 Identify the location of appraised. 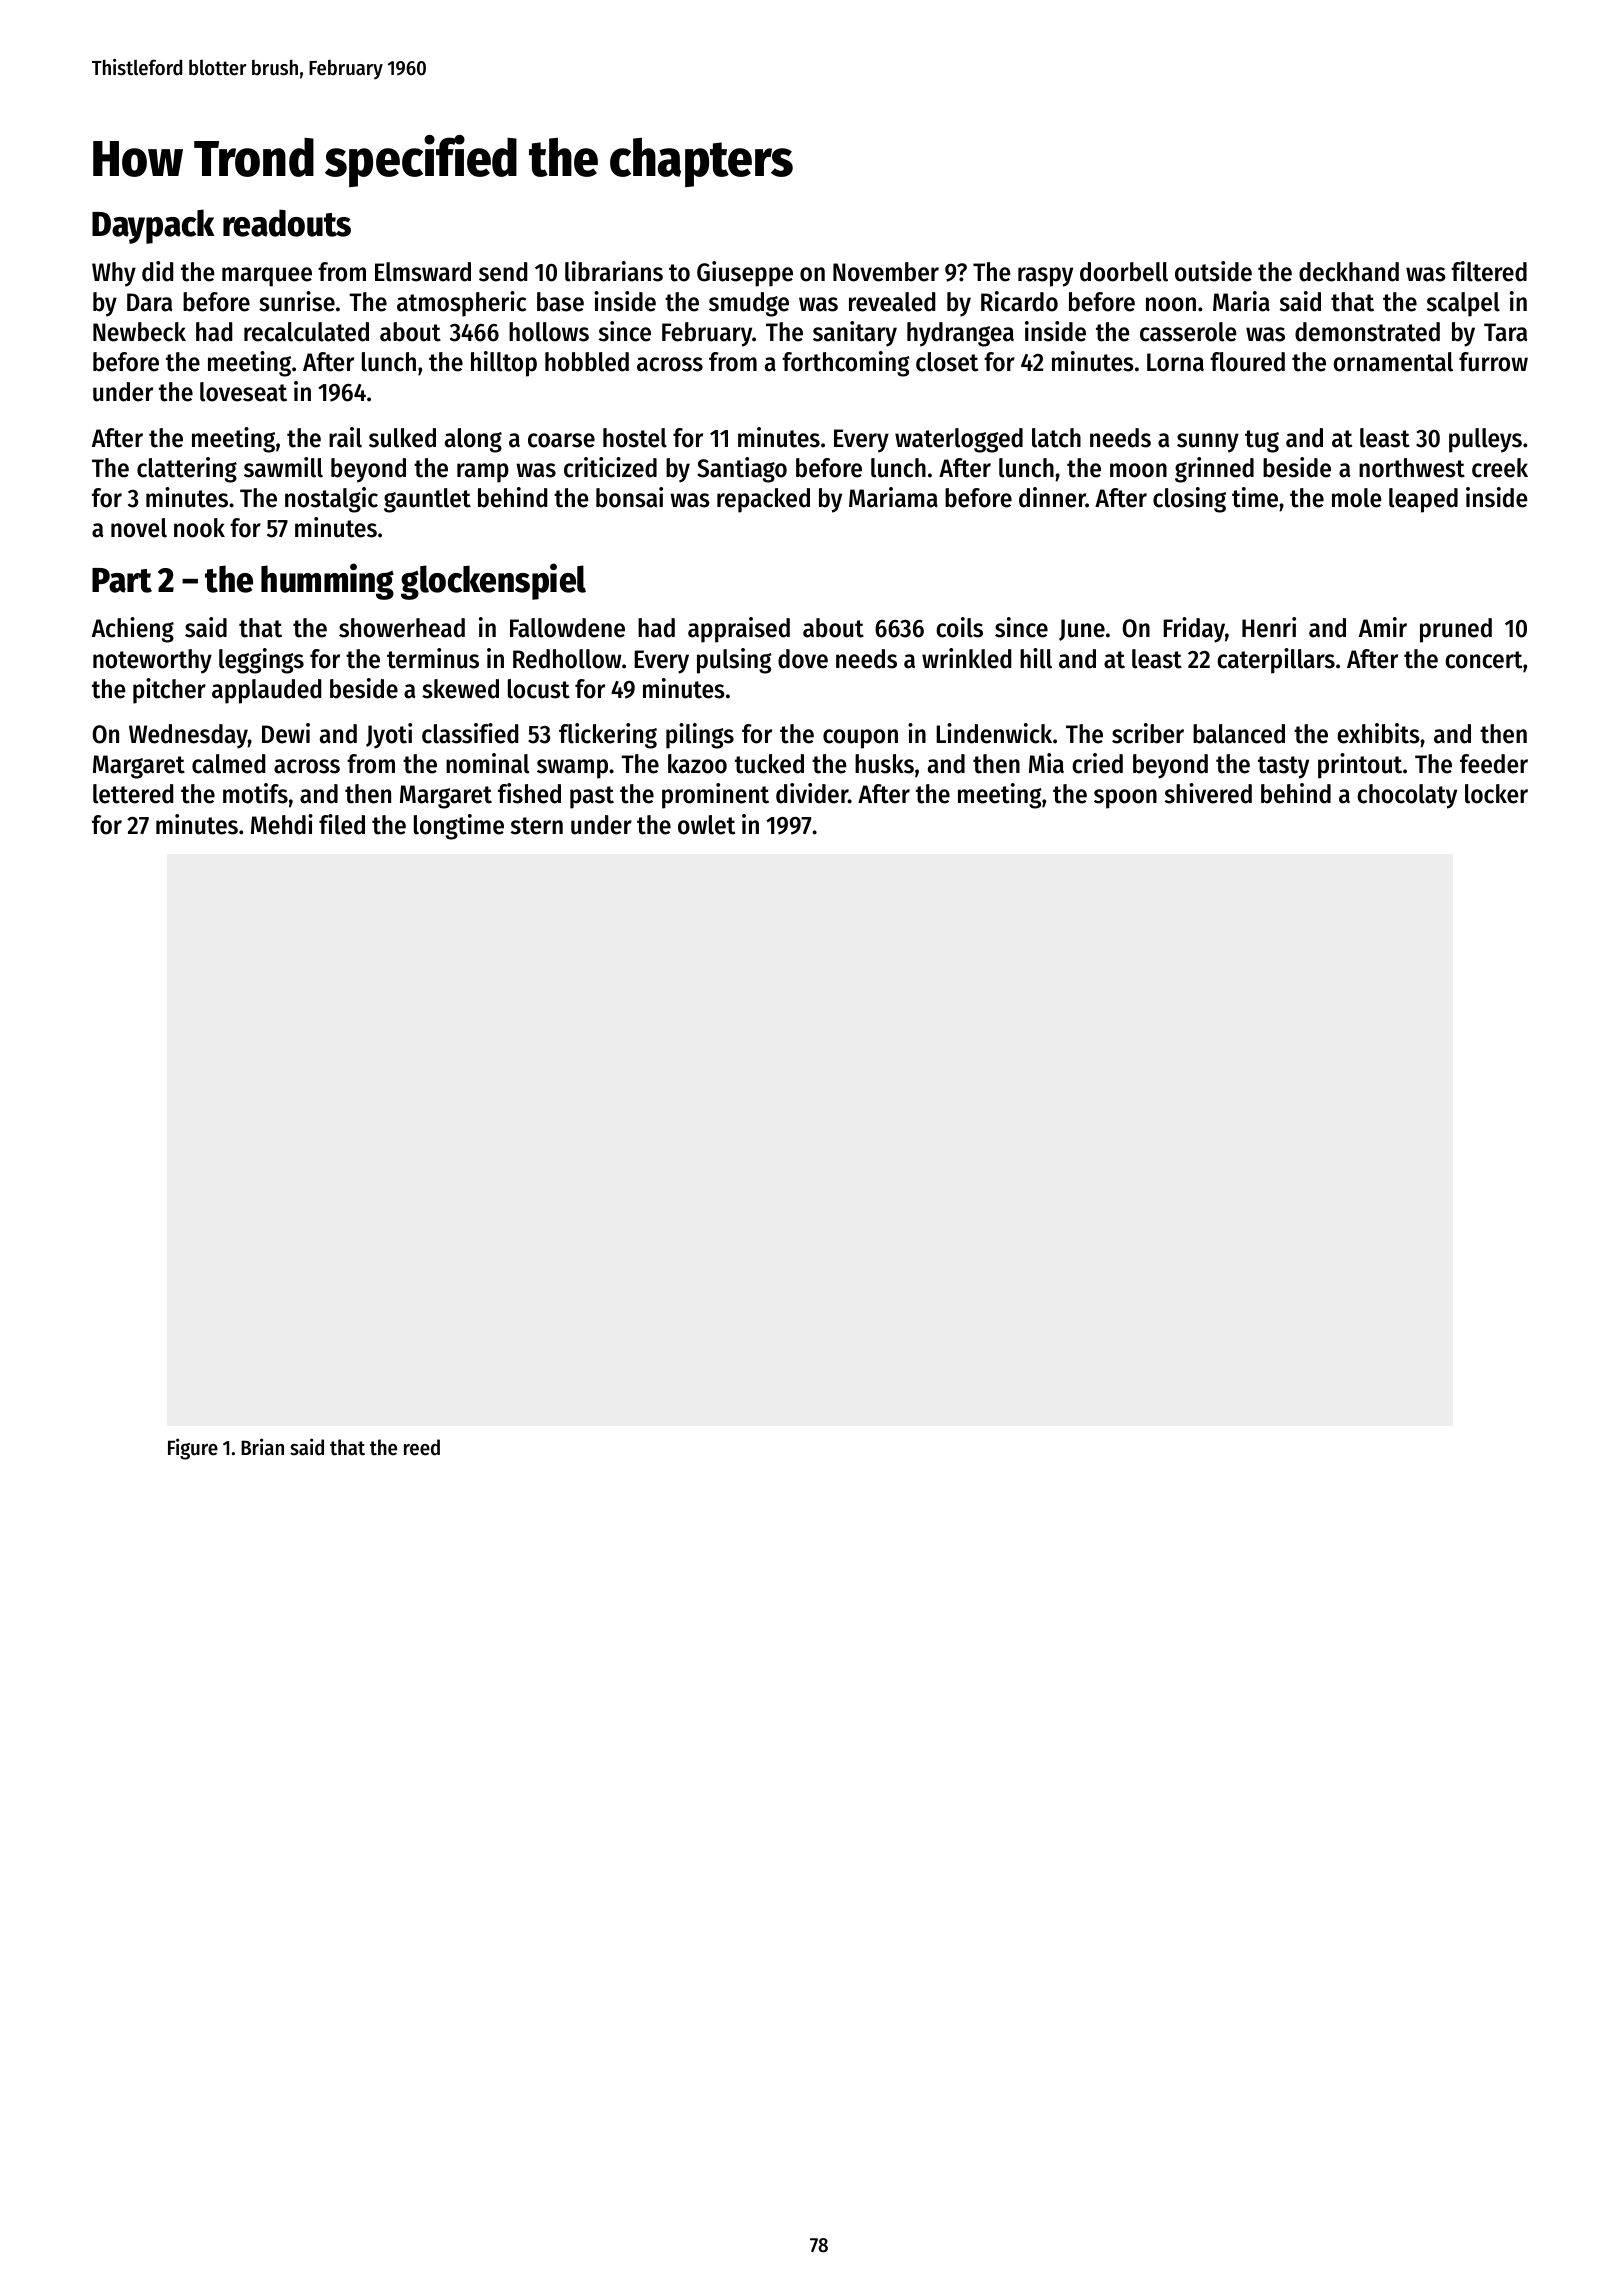
(739, 630).
